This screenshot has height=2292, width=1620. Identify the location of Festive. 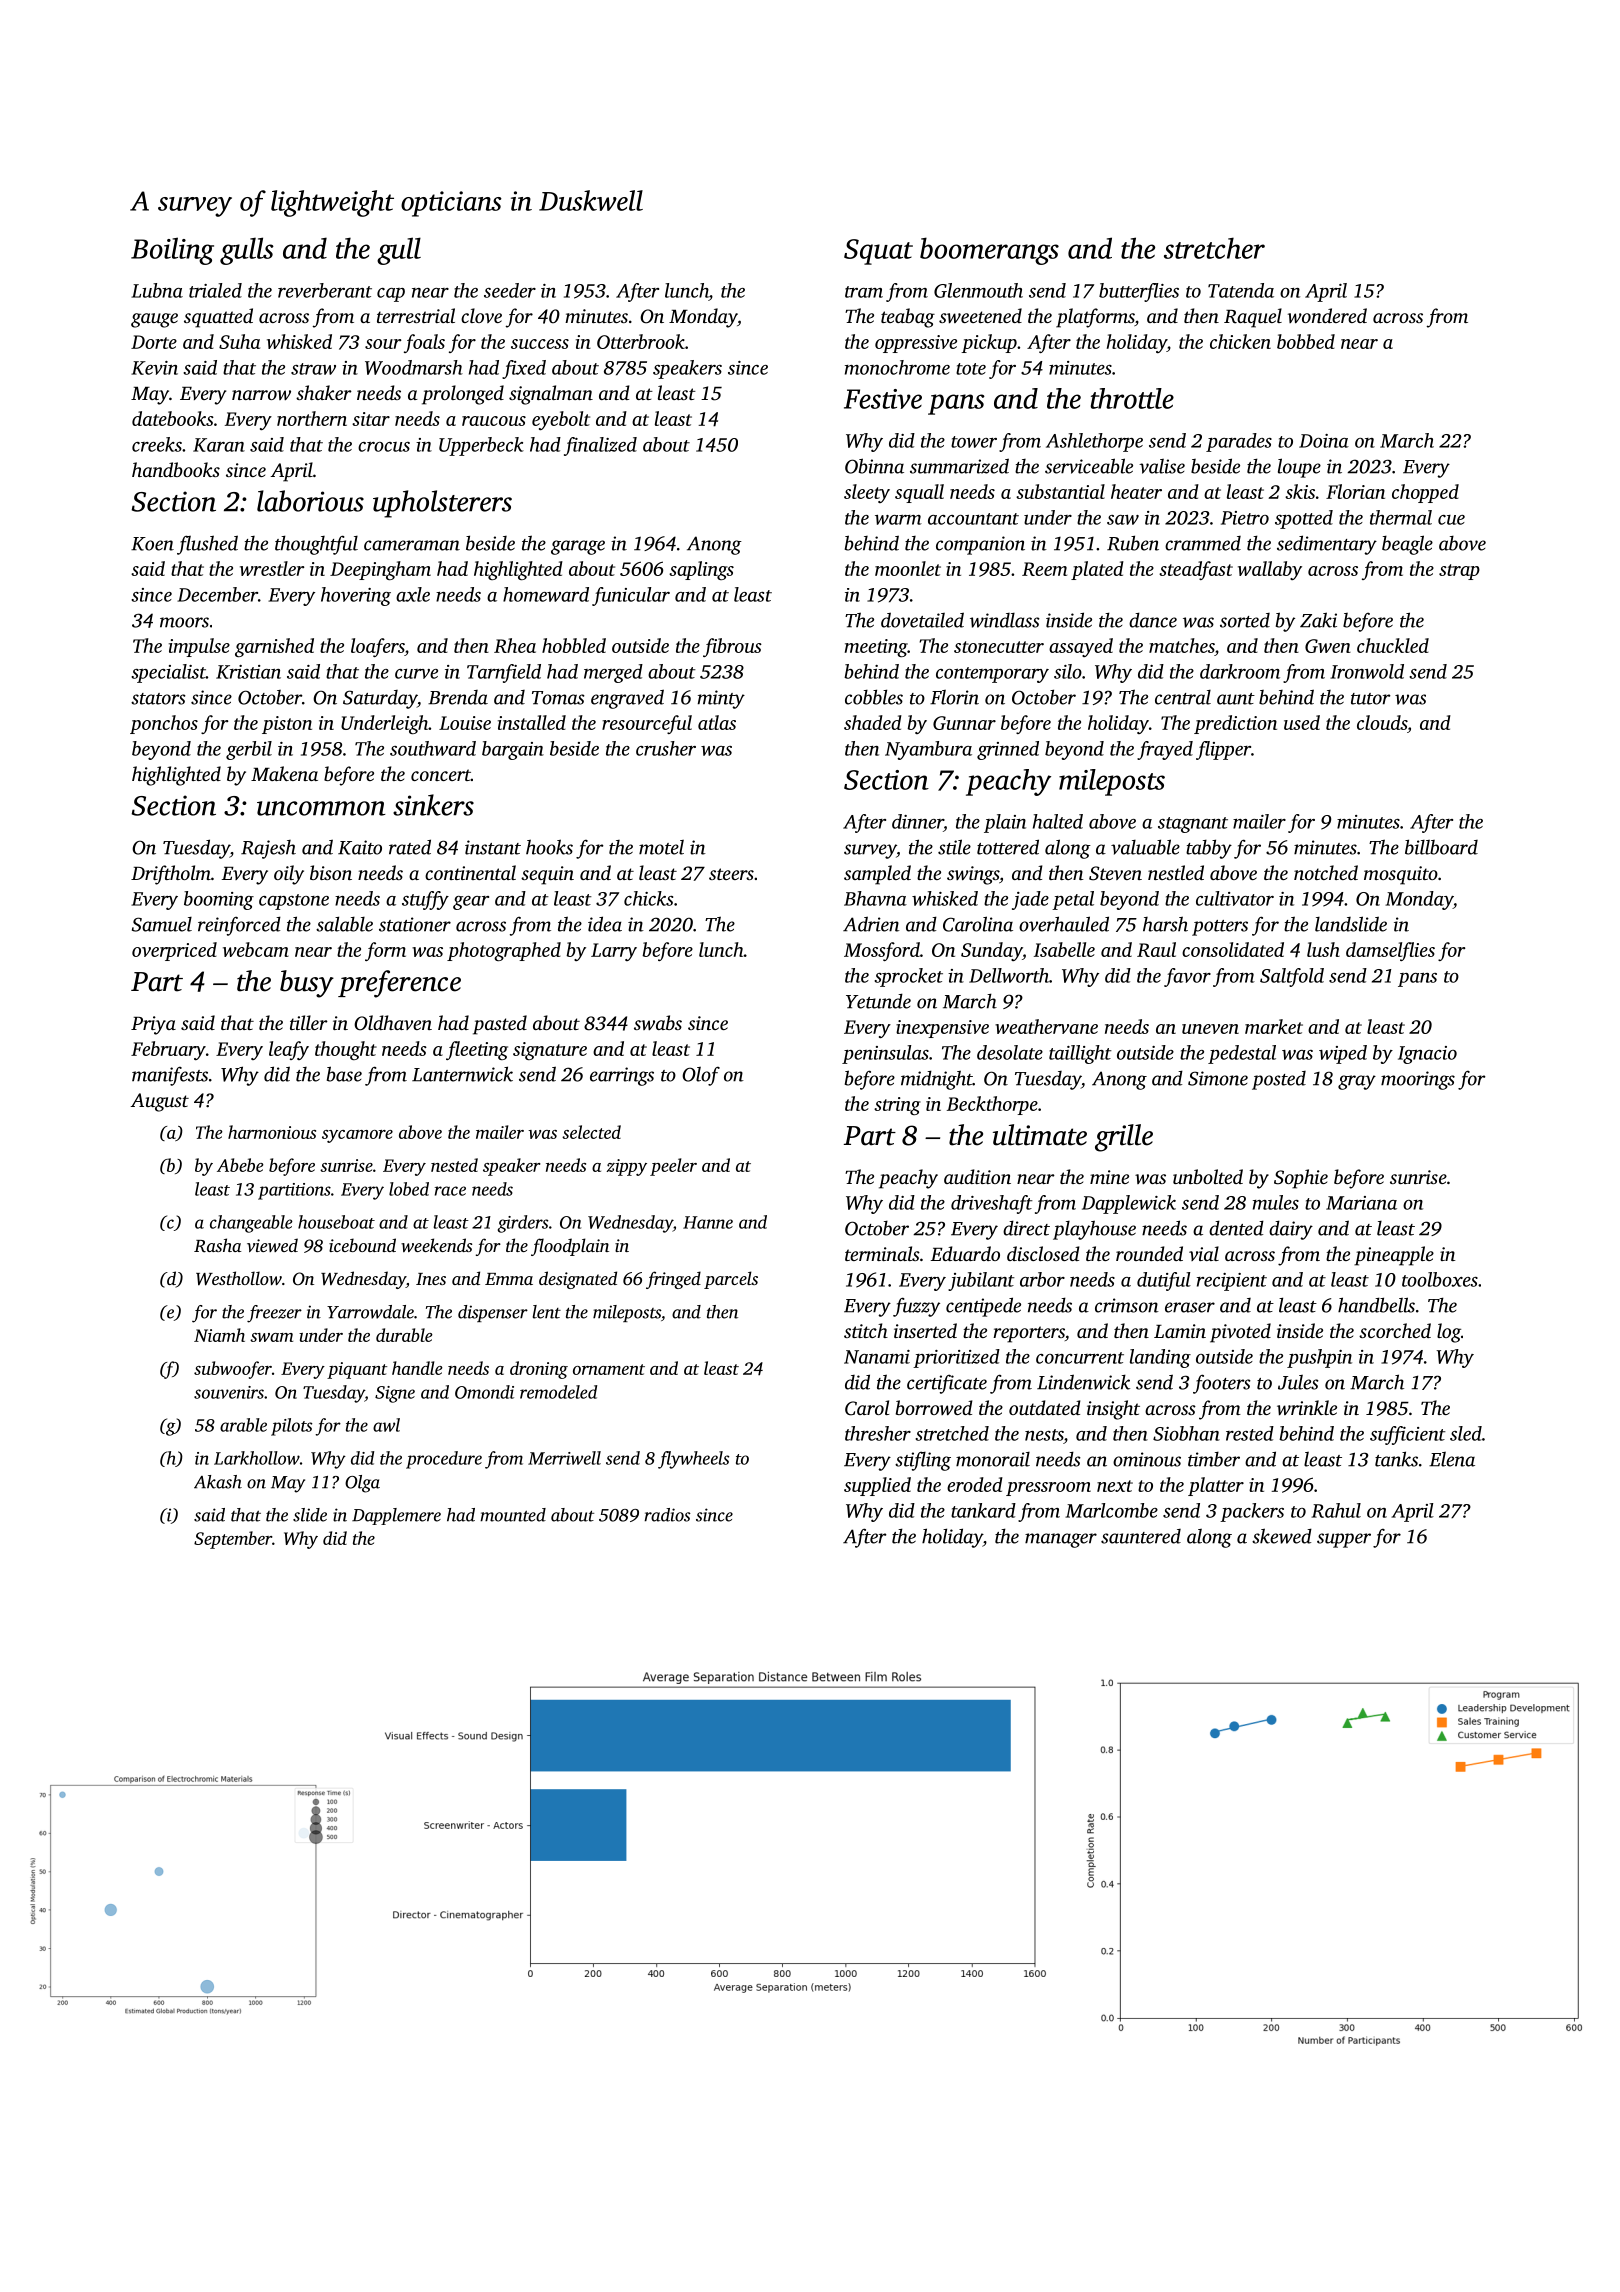
(883, 399).
